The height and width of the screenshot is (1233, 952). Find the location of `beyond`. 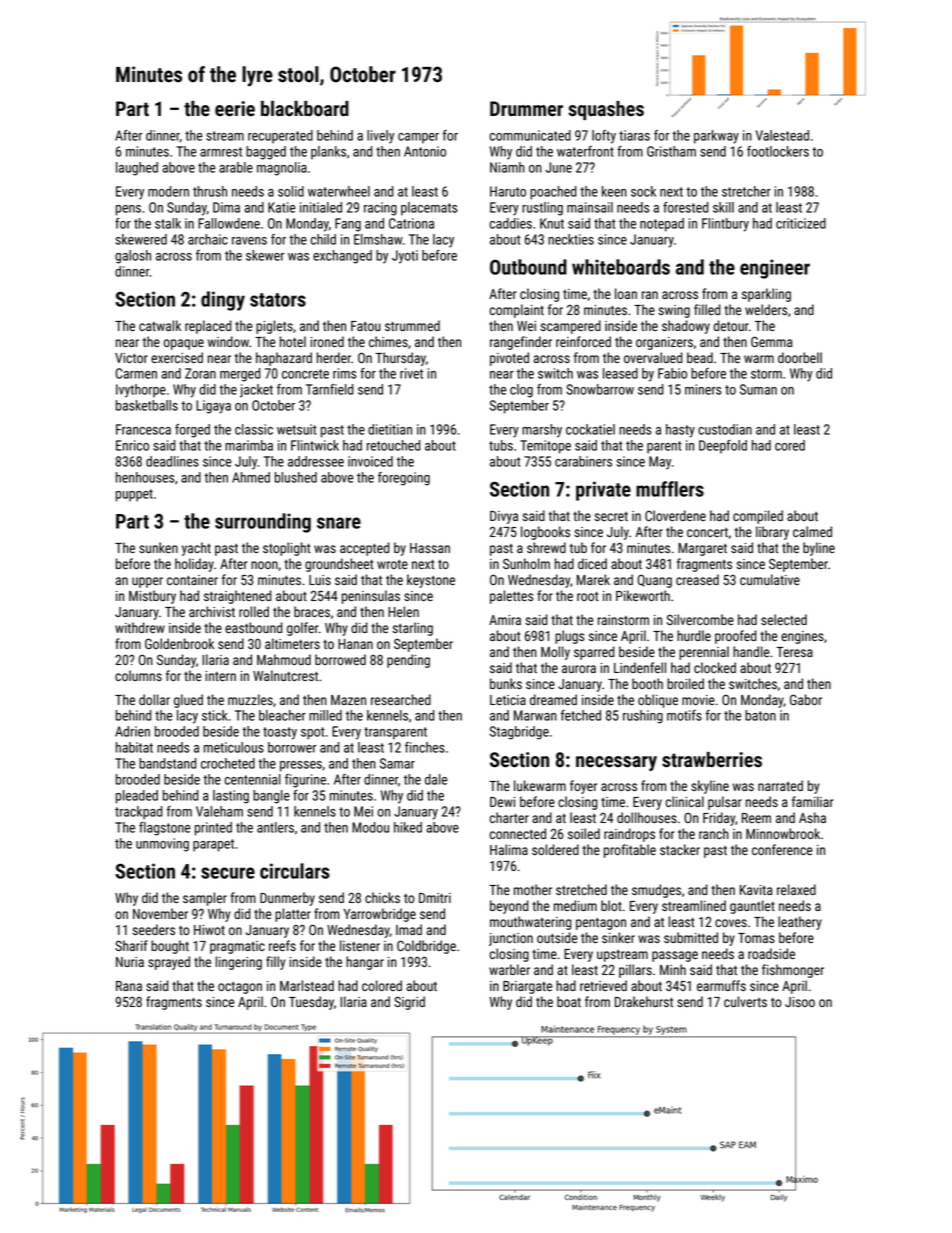

beyond is located at coordinates (509, 907).
